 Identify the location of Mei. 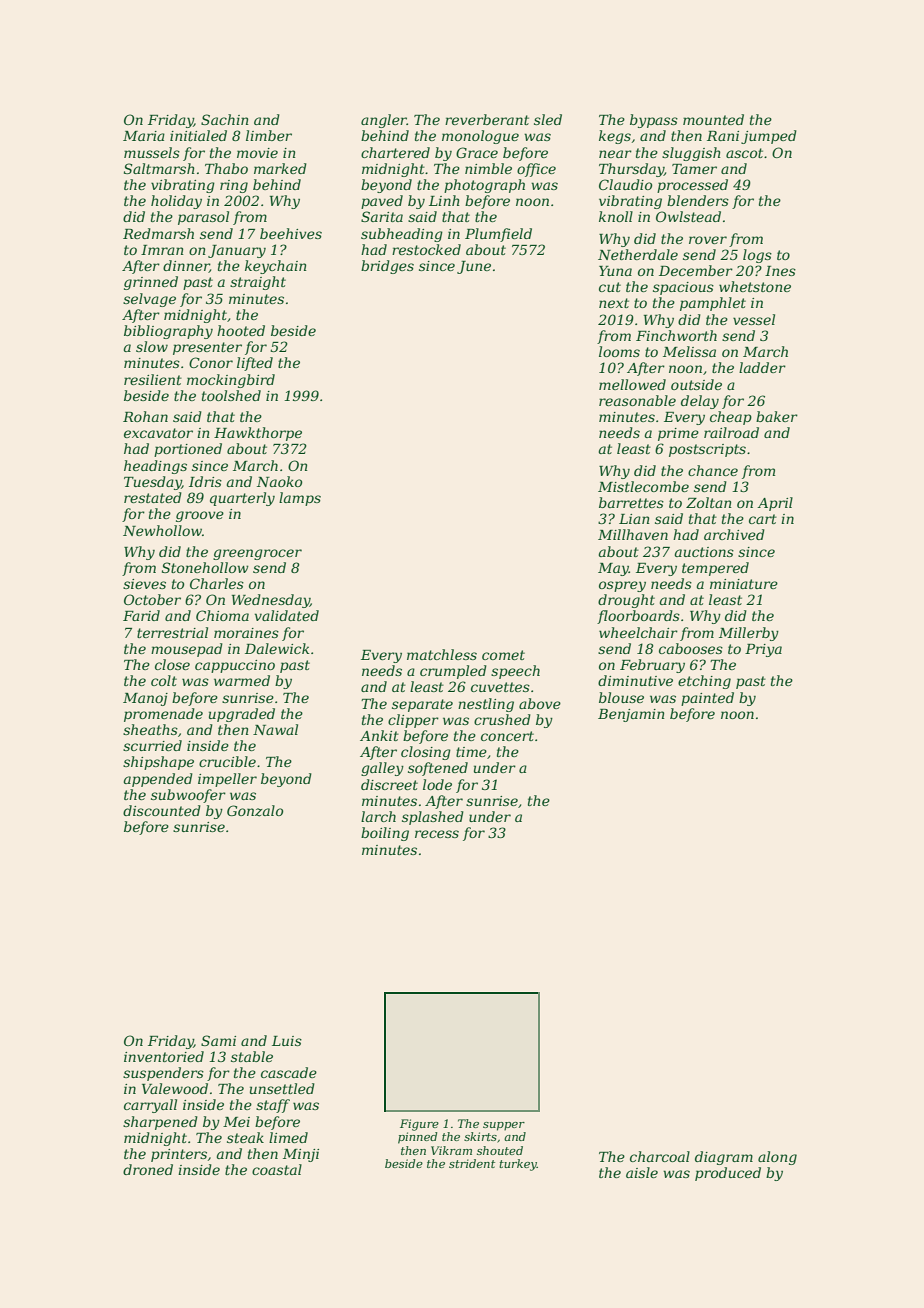
(236, 1122).
